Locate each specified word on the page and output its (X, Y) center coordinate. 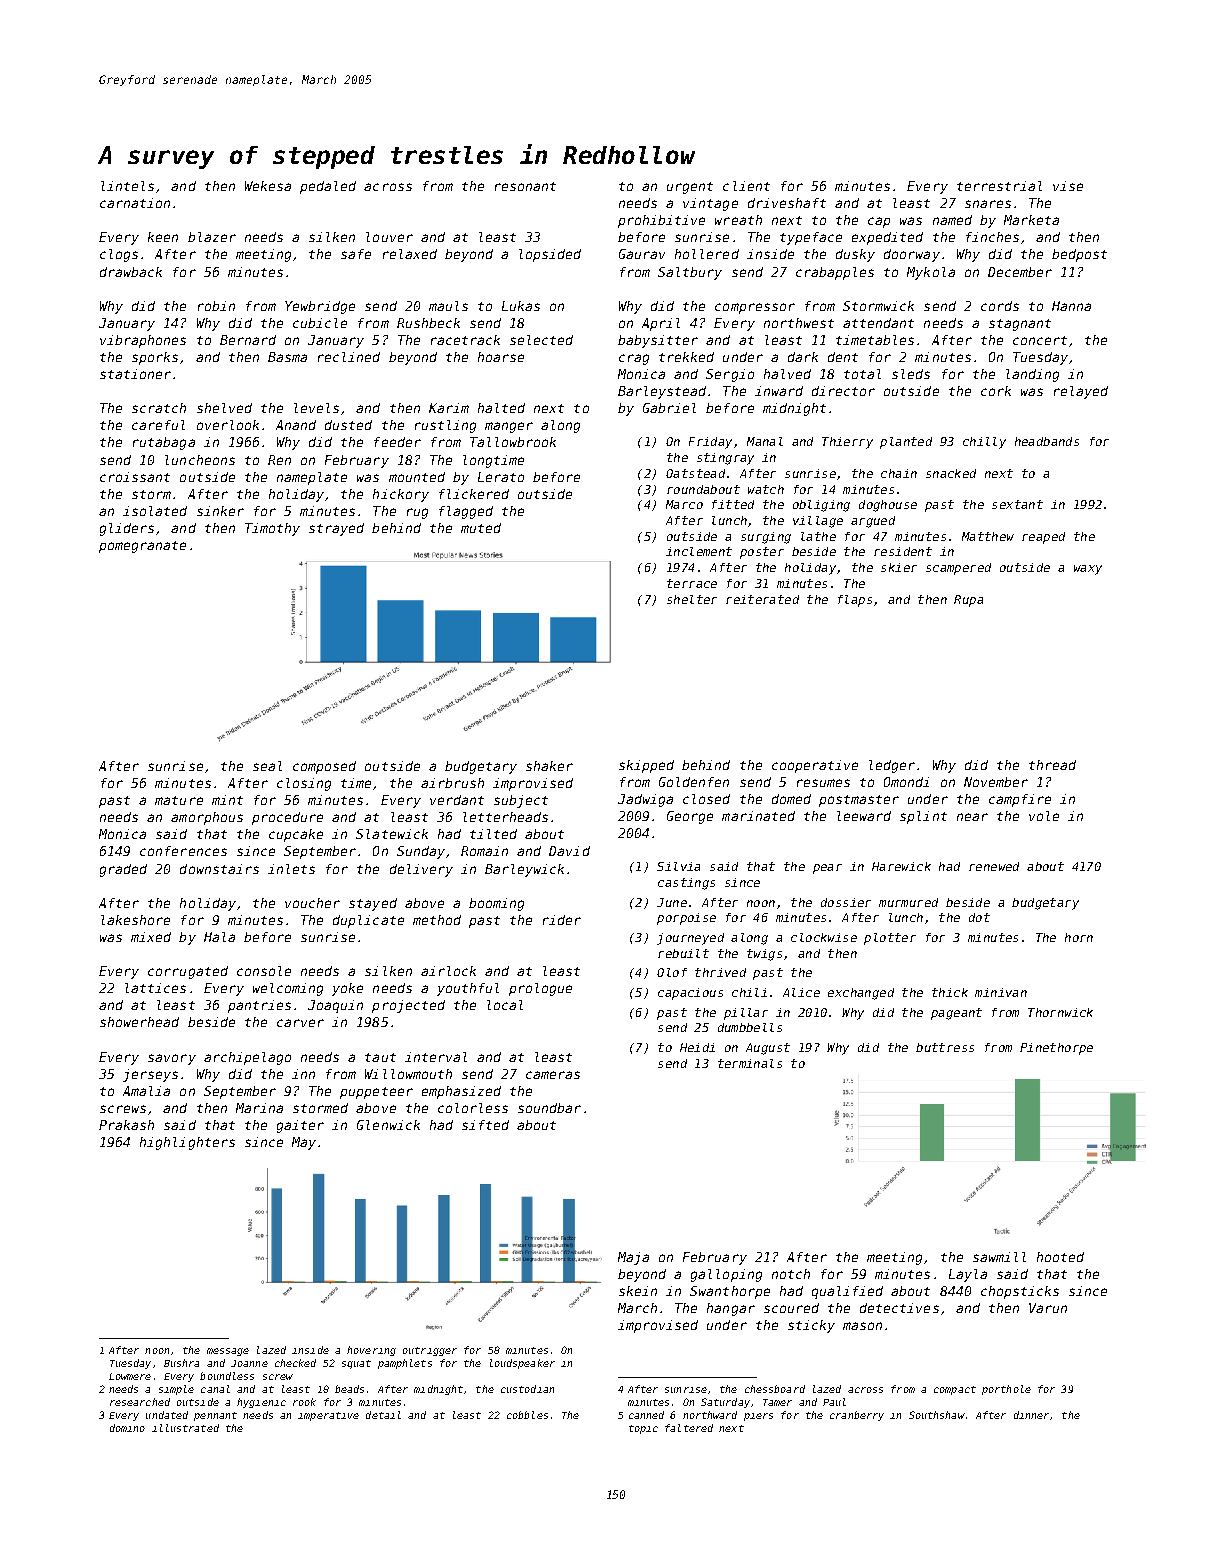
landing (1032, 375)
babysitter (658, 341)
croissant (135, 477)
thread (1052, 765)
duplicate (368, 921)
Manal (765, 441)
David (569, 851)
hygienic (261, 1403)
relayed (1081, 392)
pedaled (328, 187)
